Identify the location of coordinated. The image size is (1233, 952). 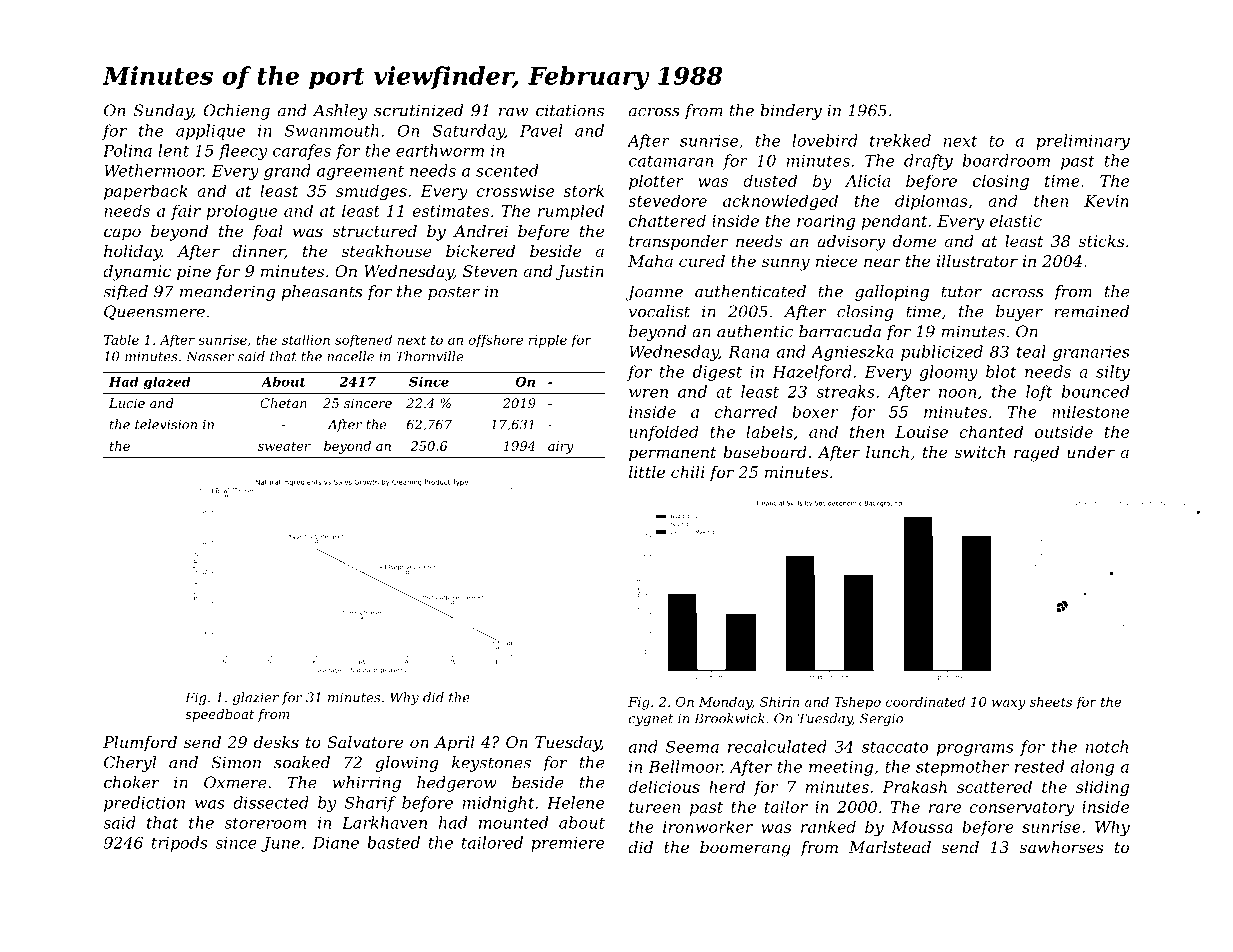
(925, 701).
